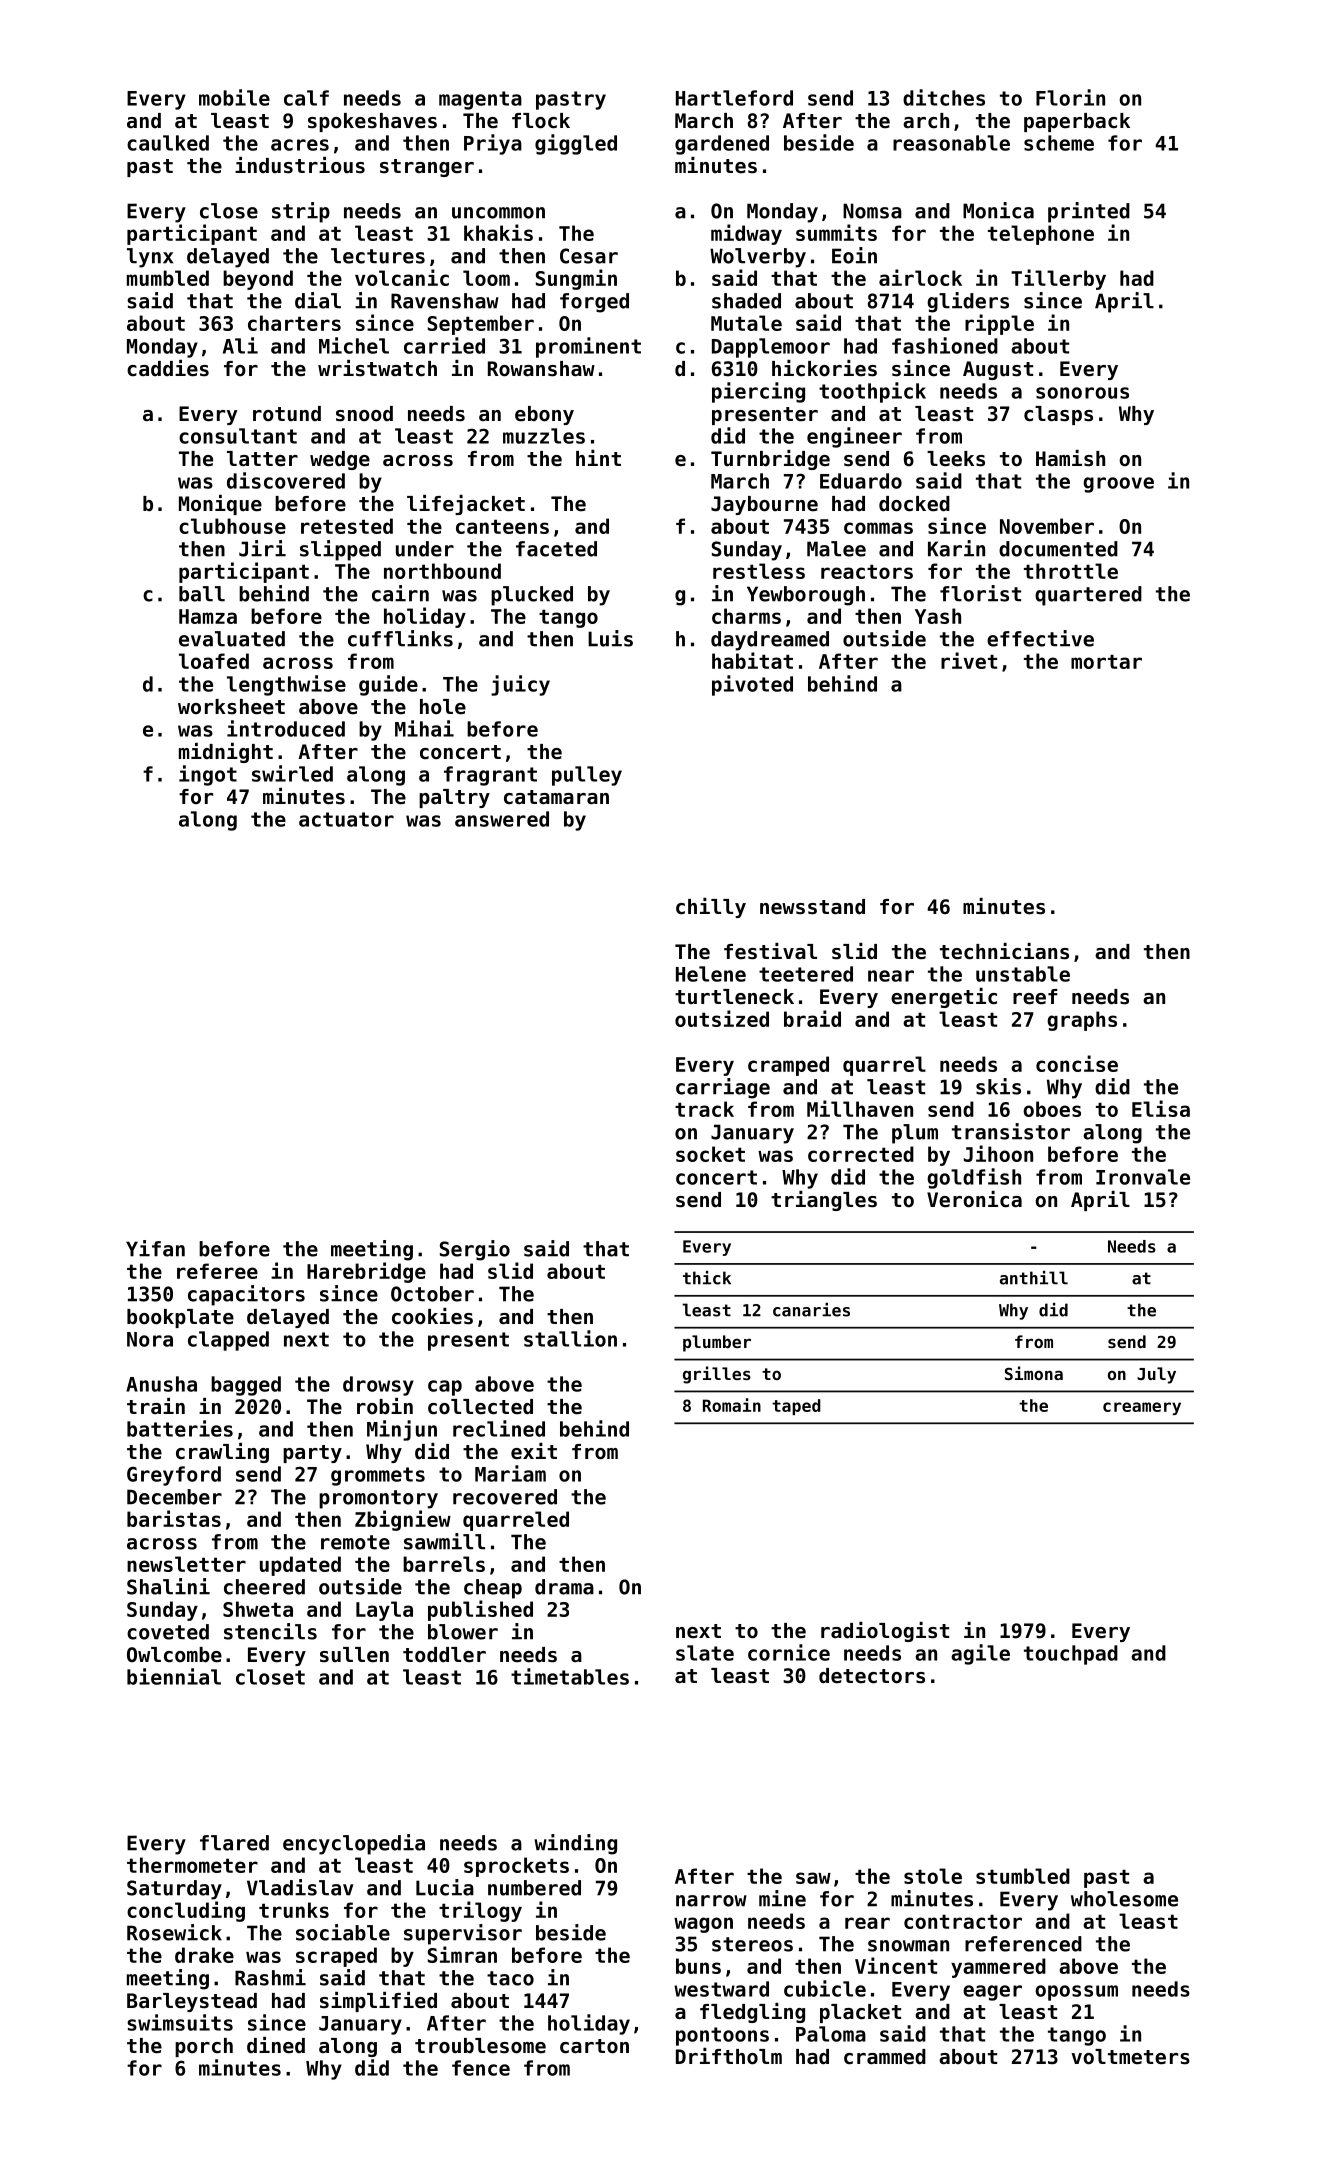  I want to click on mortar, so click(1106, 661).
